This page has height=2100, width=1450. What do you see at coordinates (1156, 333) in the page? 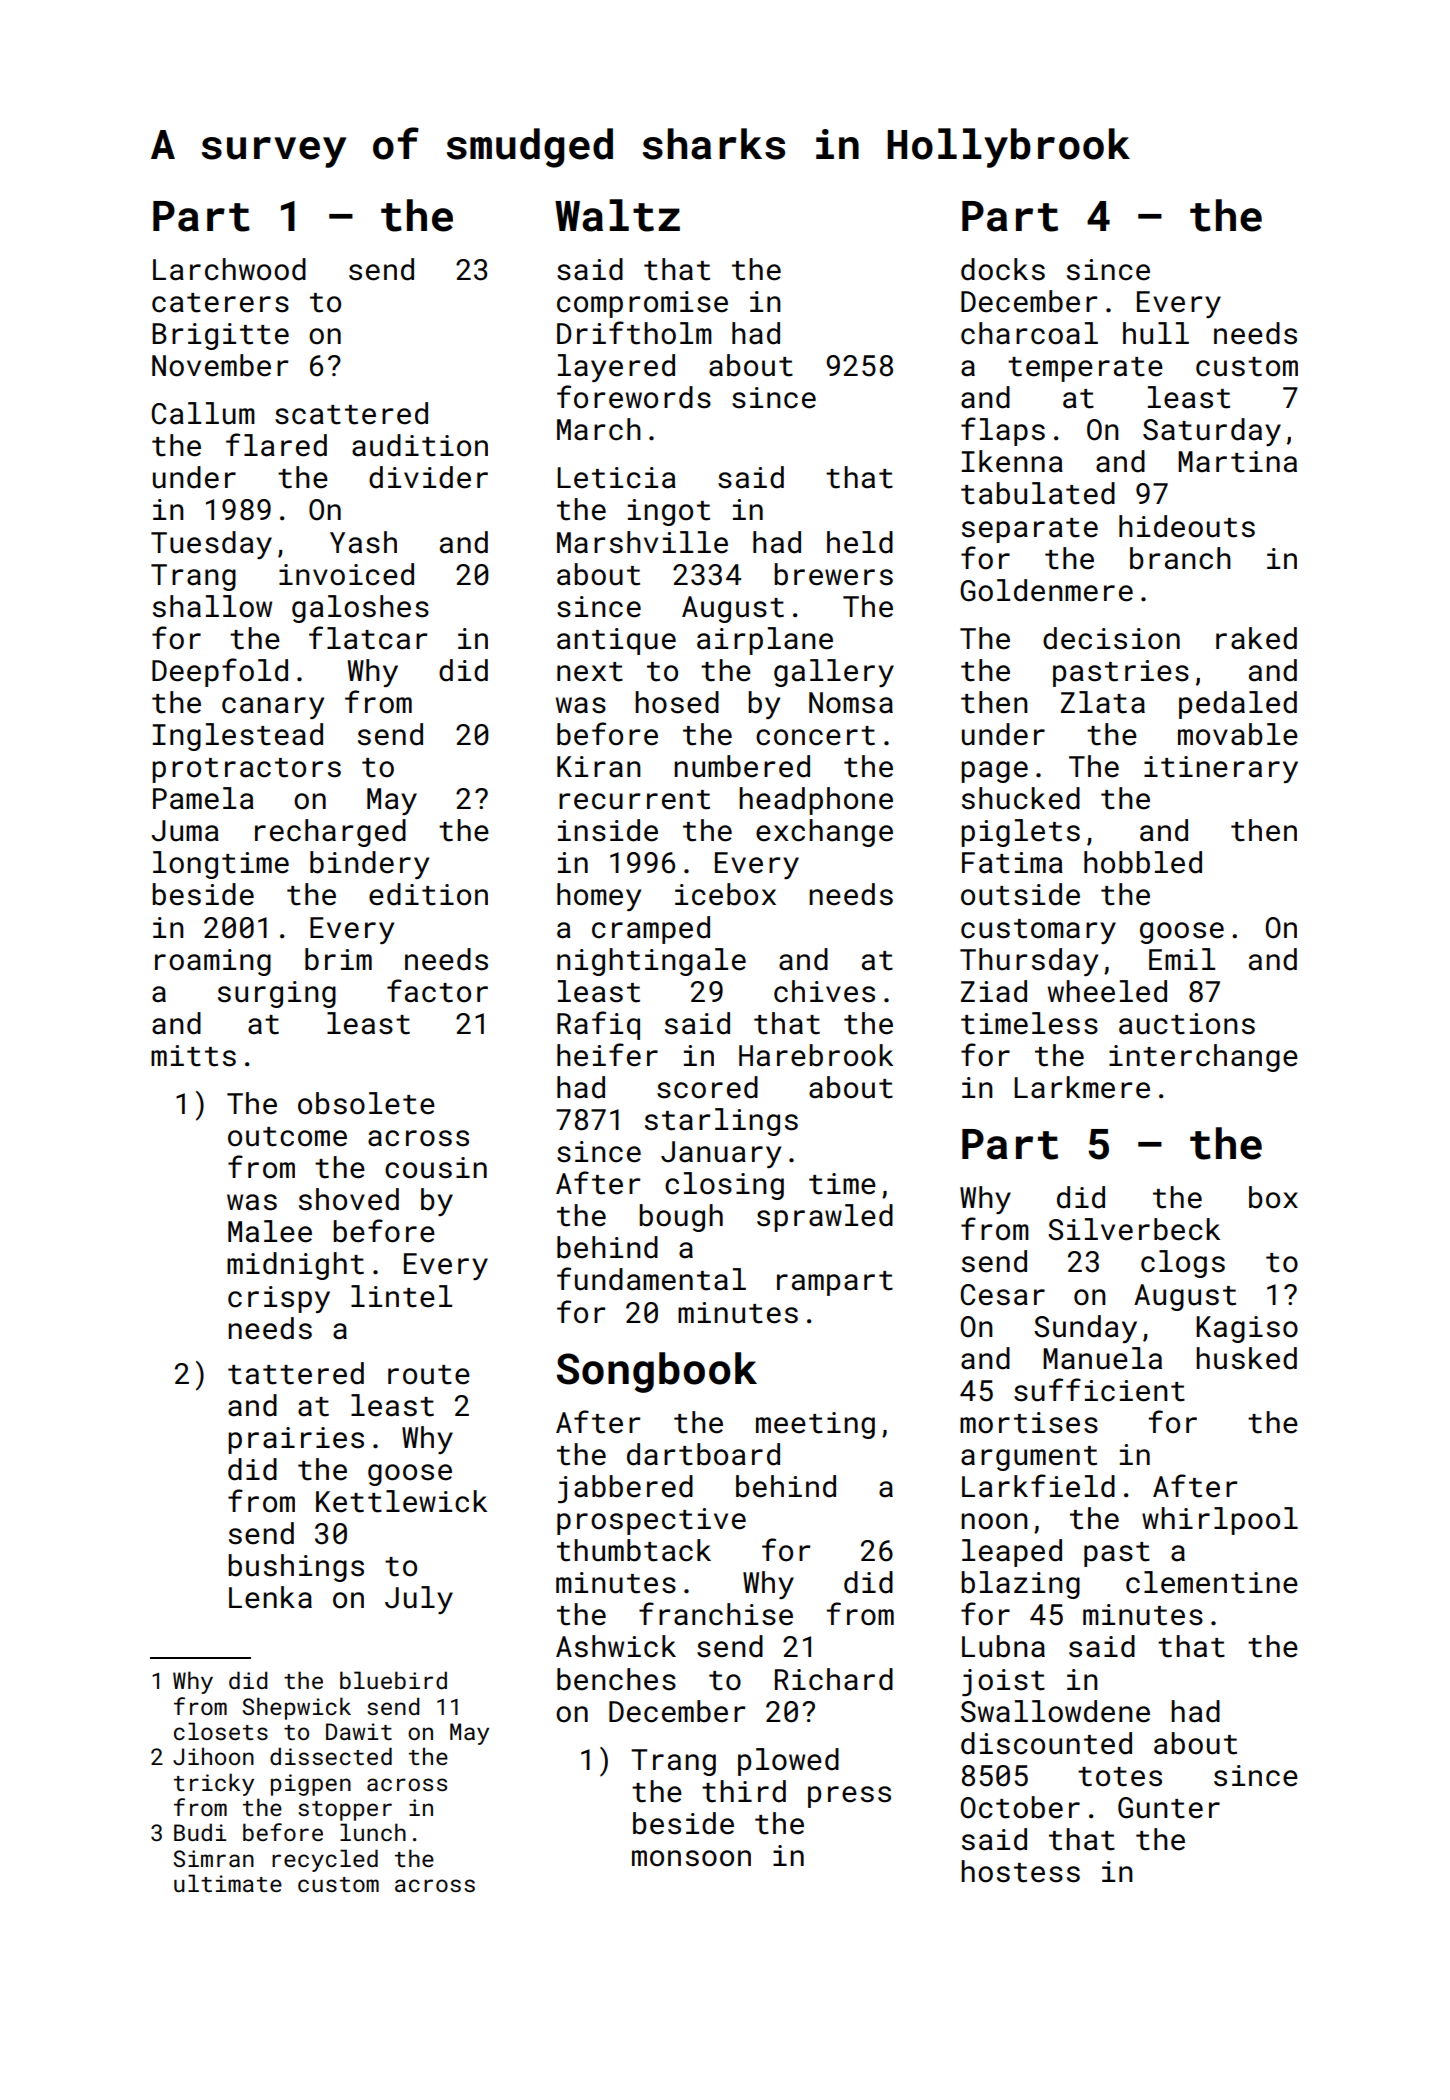
I see `hull` at bounding box center [1156, 333].
